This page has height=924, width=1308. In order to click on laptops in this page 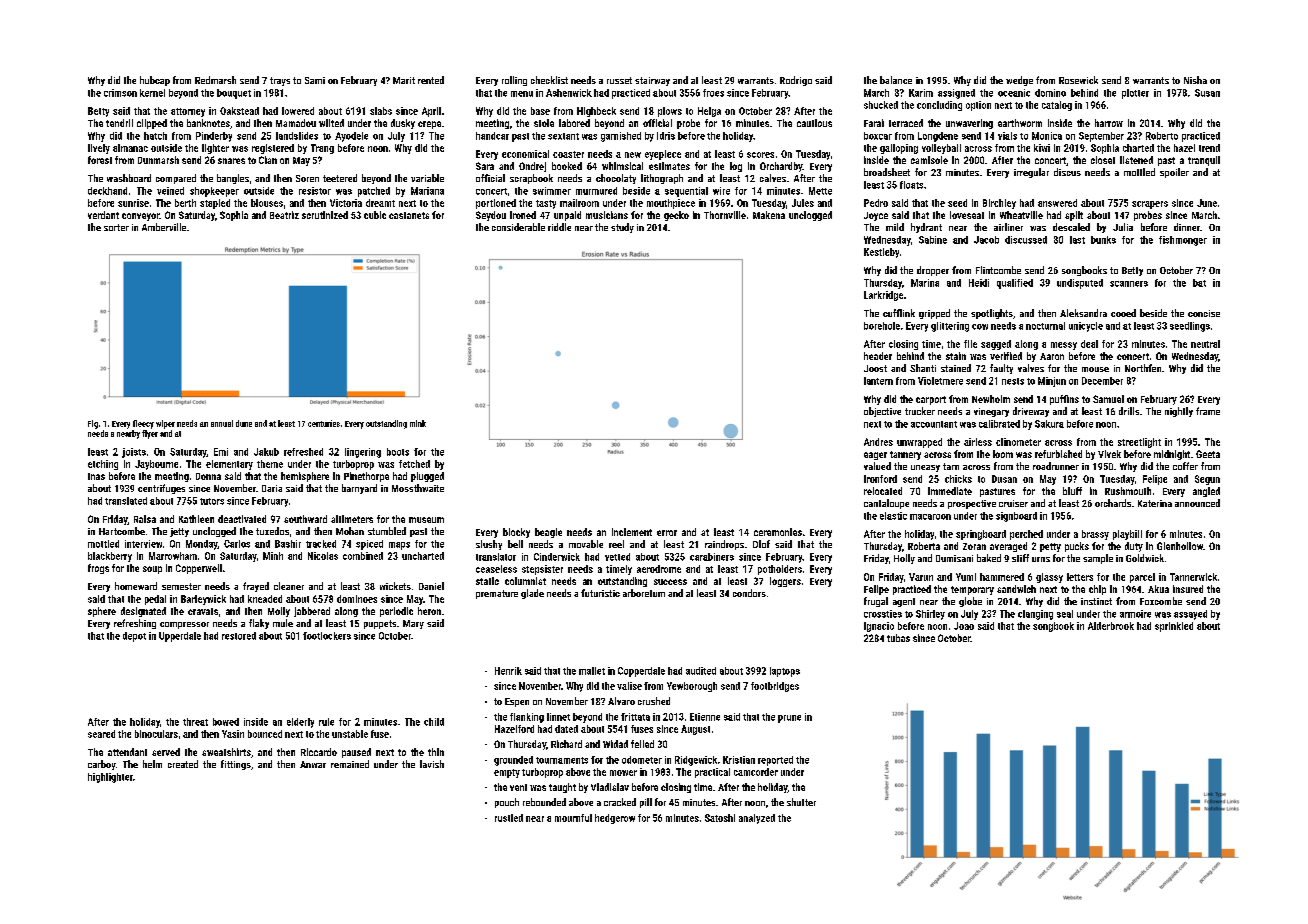, I will do `click(785, 672)`.
